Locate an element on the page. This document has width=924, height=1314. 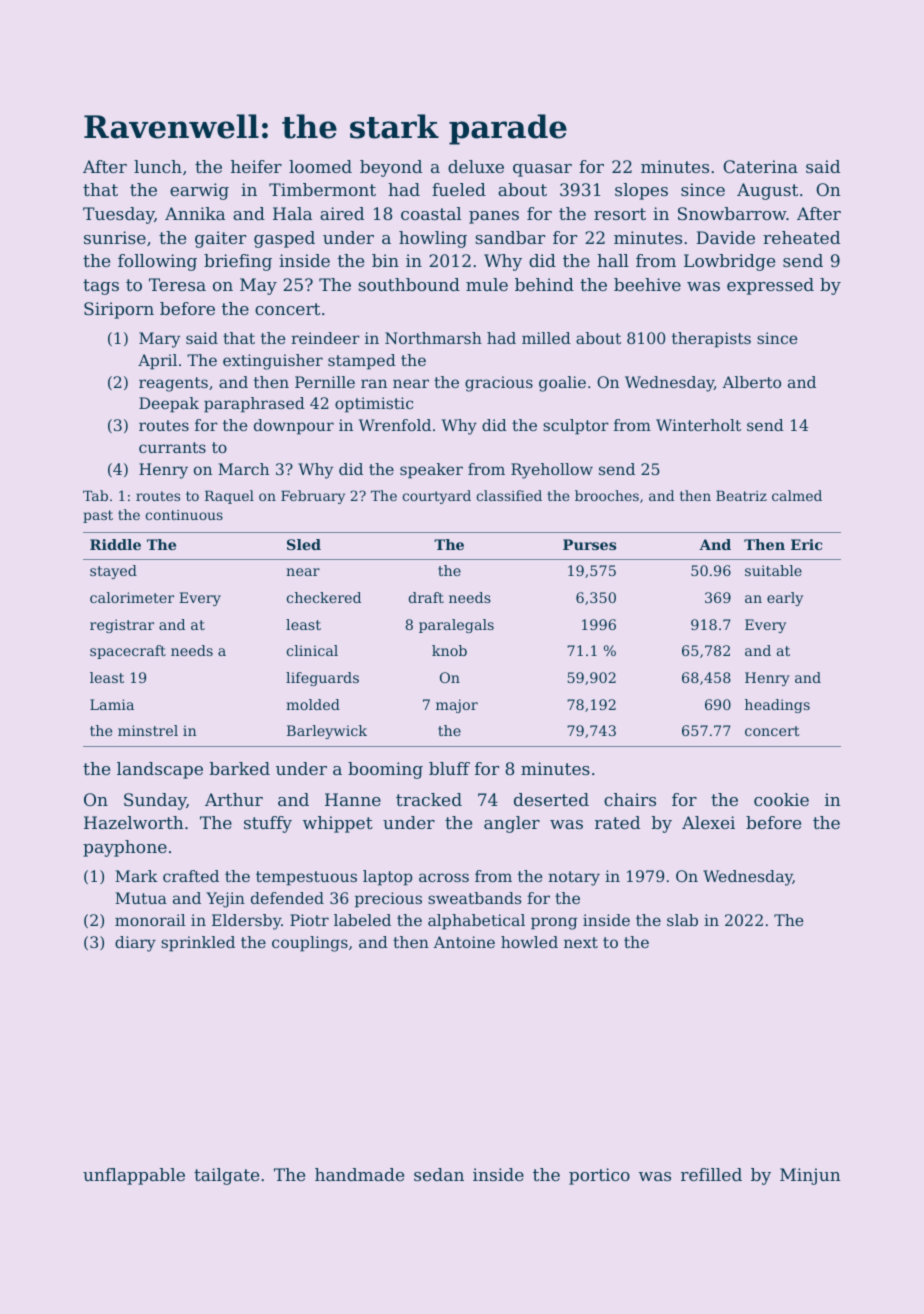
calmed is located at coordinates (797, 495).
